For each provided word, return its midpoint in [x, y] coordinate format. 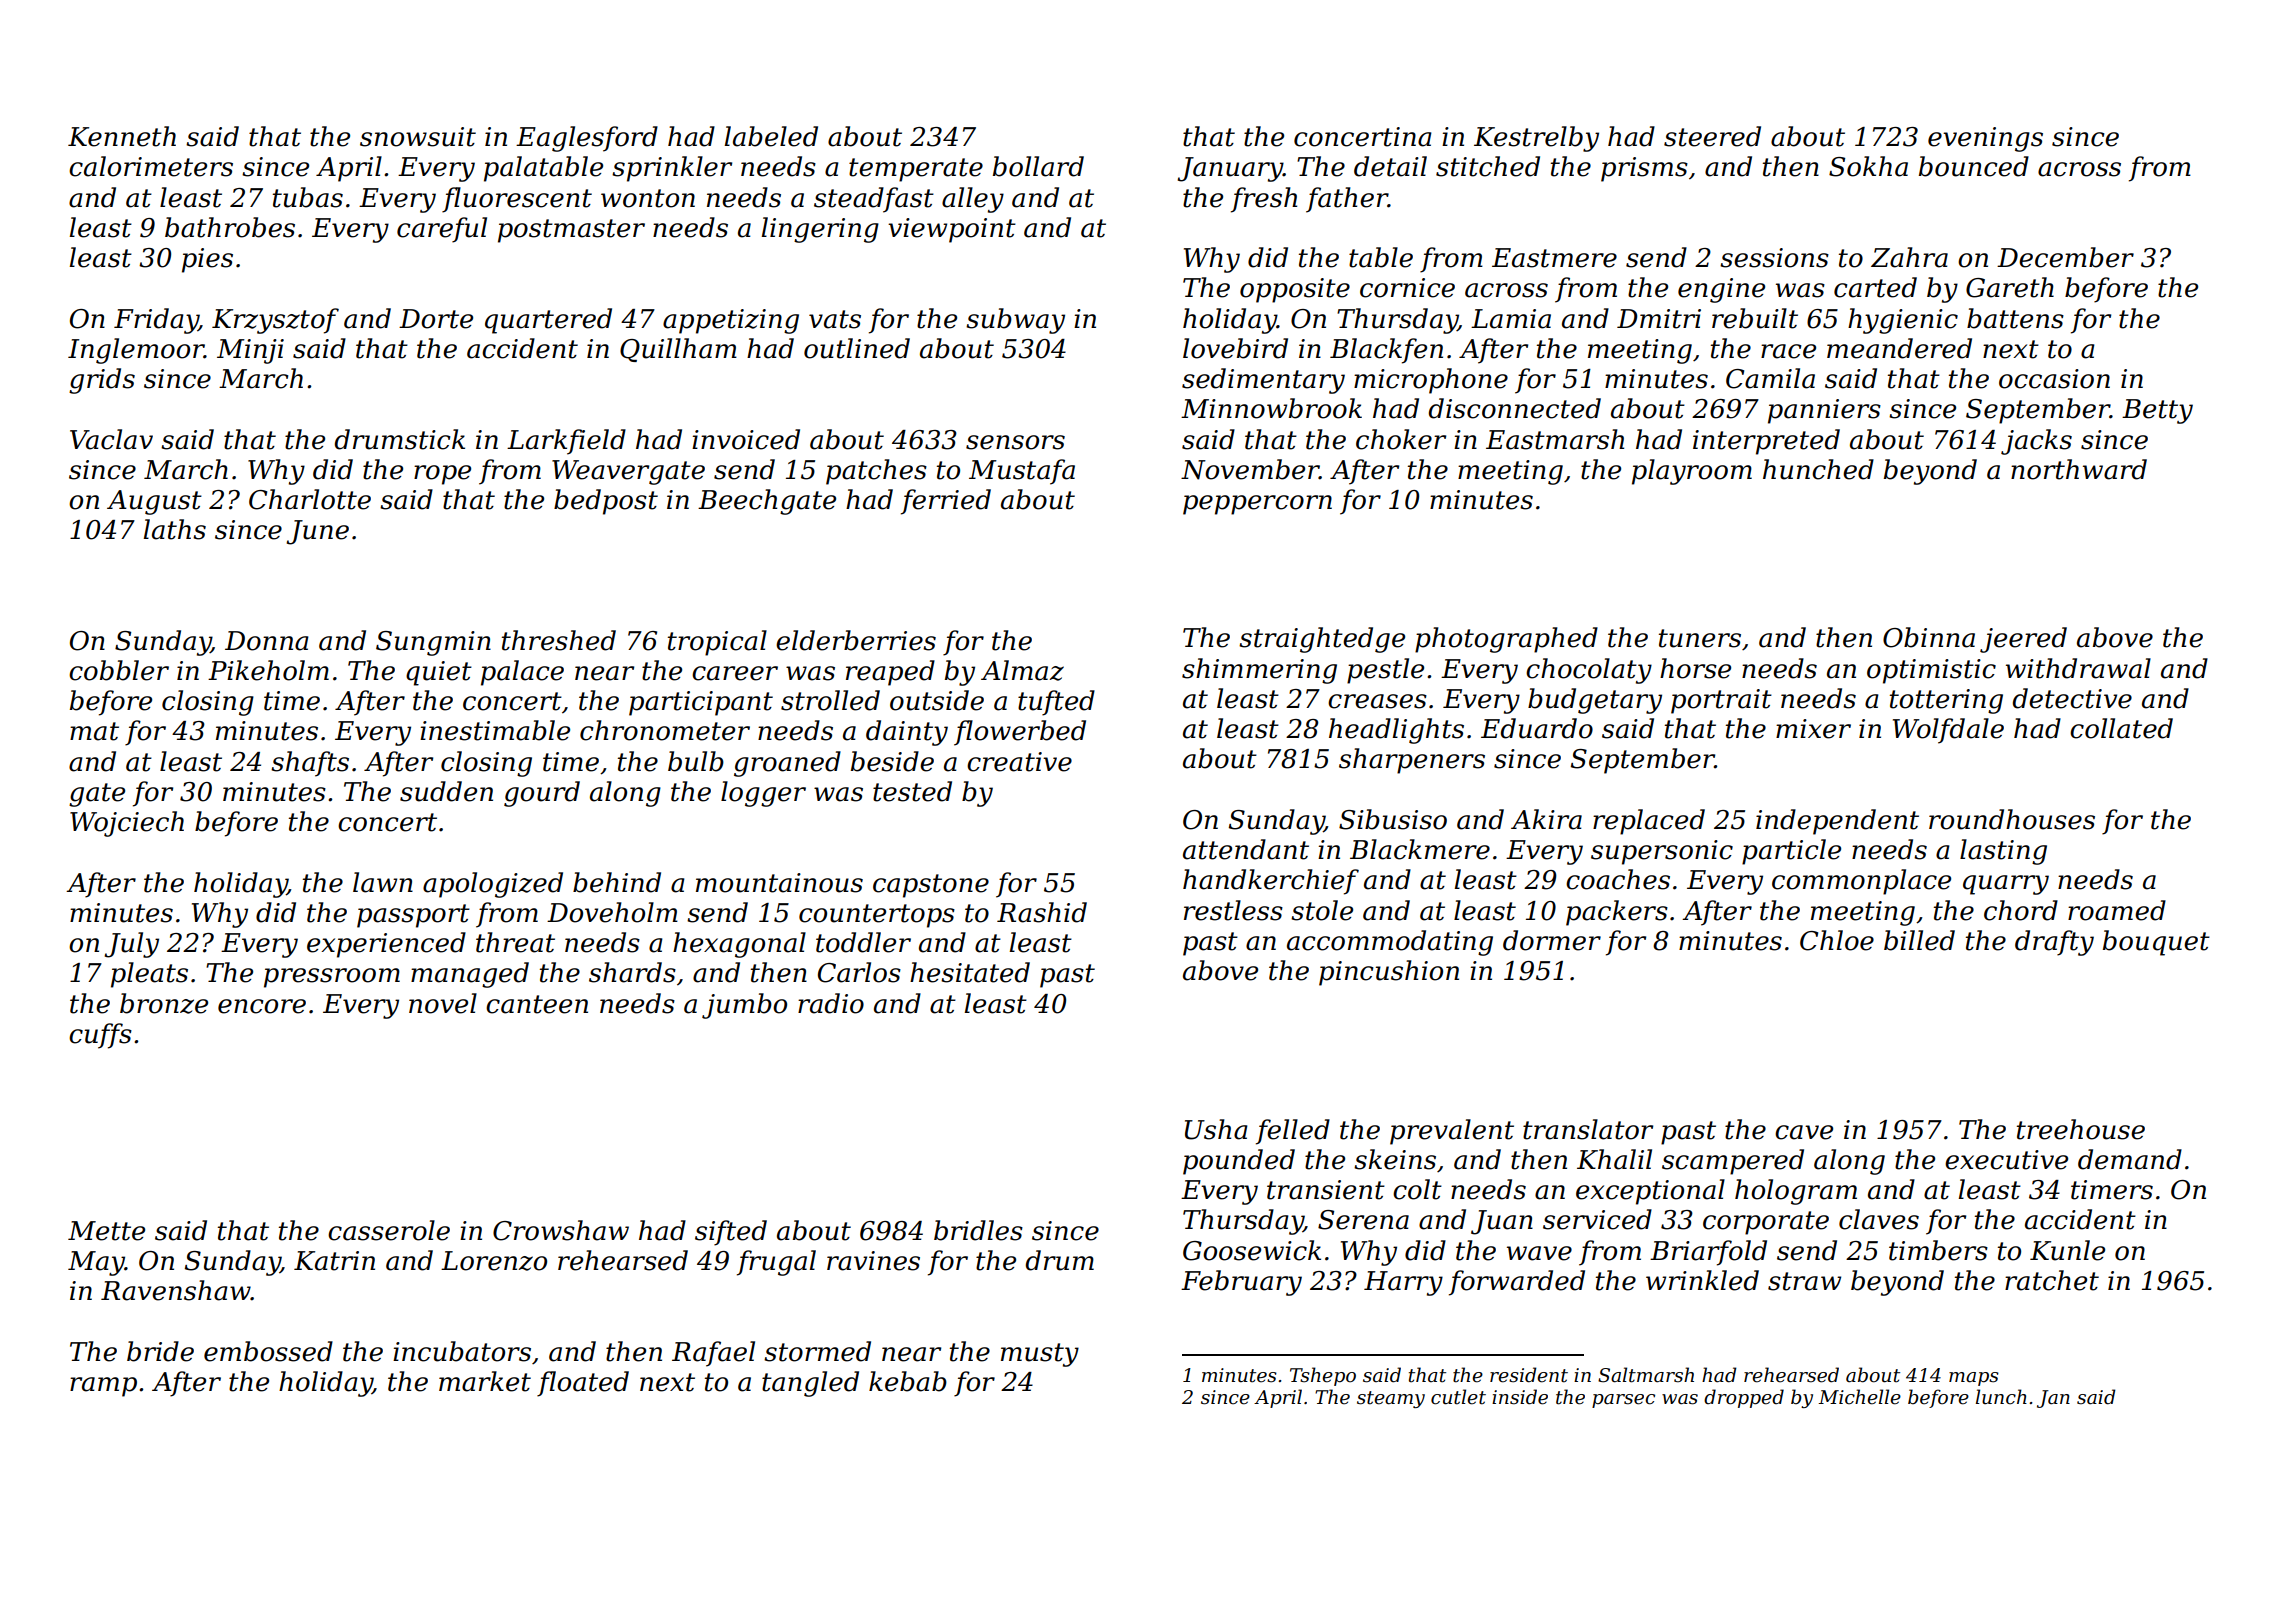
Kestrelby [1536, 139]
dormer [1552, 940]
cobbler [119, 670]
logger [763, 794]
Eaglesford [587, 139]
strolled [830, 700]
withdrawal [2078, 668]
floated [583, 1384]
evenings [1985, 139]
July [132, 945]
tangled [810, 1384]
